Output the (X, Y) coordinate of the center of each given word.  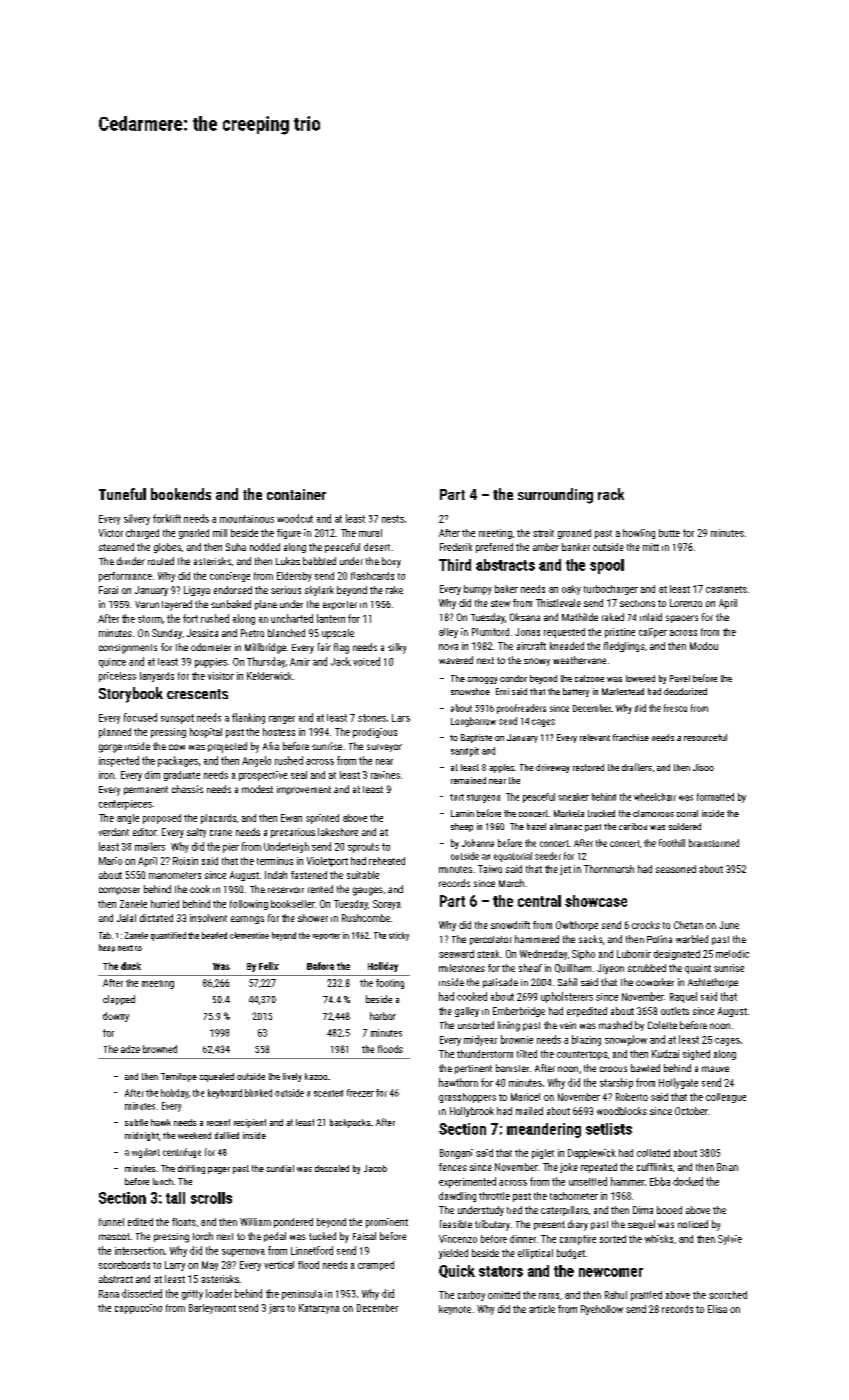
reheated (387, 861)
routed (161, 561)
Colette (662, 1025)
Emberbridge (519, 1012)
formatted (715, 797)
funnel (111, 1222)
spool (607, 566)
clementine (249, 935)
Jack (341, 661)
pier (231, 848)
